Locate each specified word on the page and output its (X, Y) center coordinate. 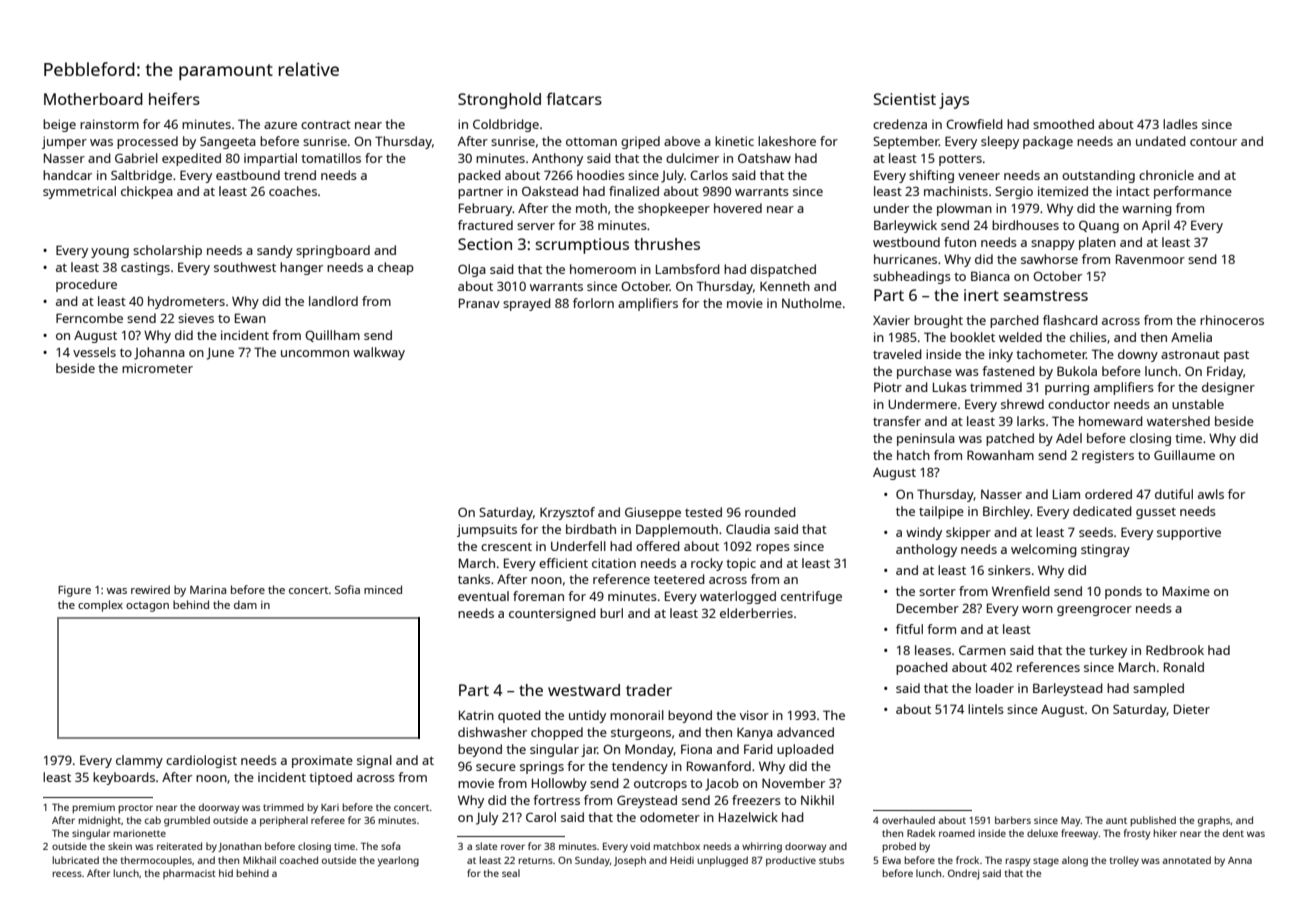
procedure (86, 285)
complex (100, 606)
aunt (1116, 820)
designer (1228, 388)
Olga (472, 270)
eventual (483, 596)
